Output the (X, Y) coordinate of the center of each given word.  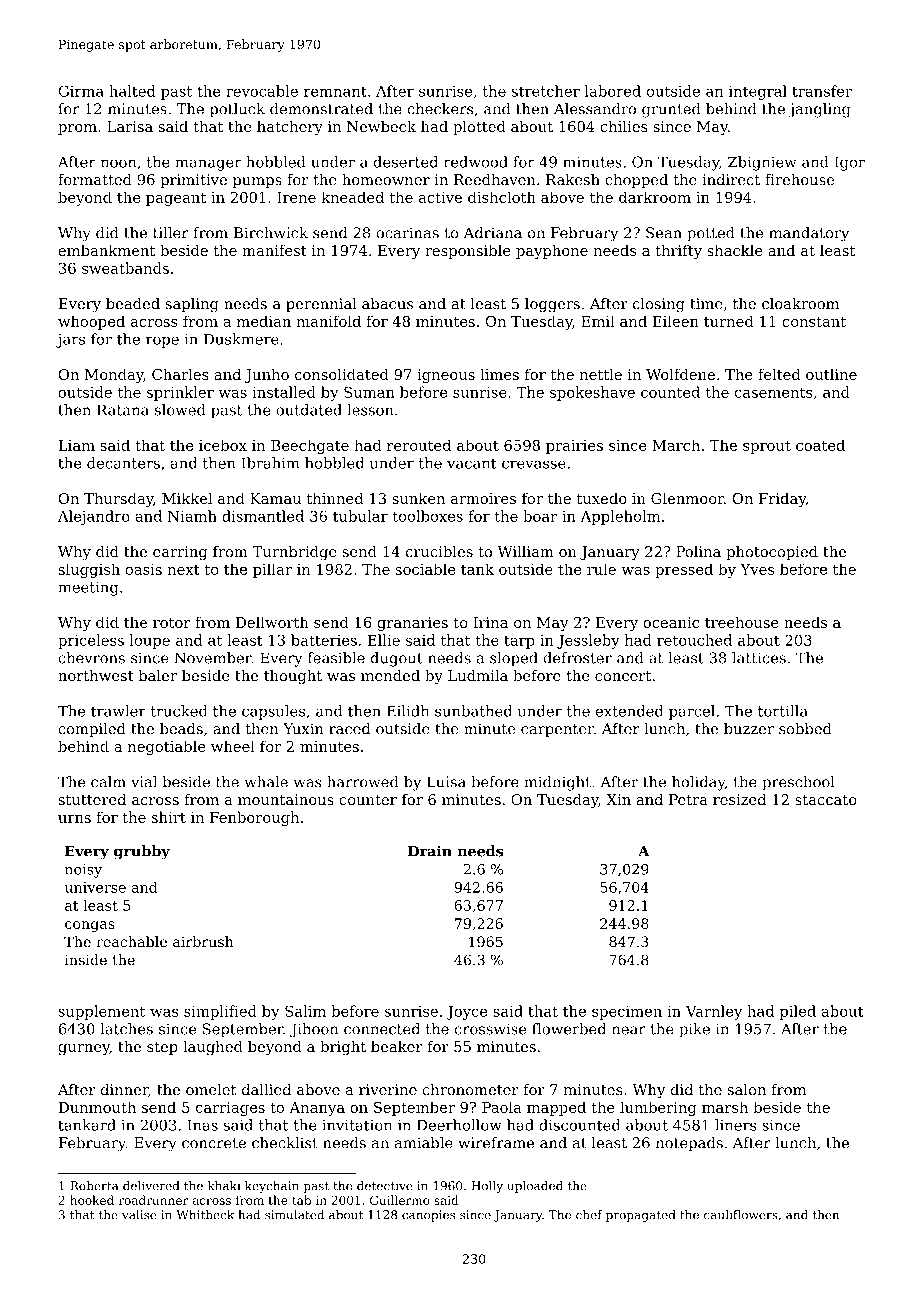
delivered (151, 1186)
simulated (294, 1215)
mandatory (809, 234)
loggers (552, 305)
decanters (123, 463)
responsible (468, 251)
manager (208, 165)
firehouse (799, 180)
